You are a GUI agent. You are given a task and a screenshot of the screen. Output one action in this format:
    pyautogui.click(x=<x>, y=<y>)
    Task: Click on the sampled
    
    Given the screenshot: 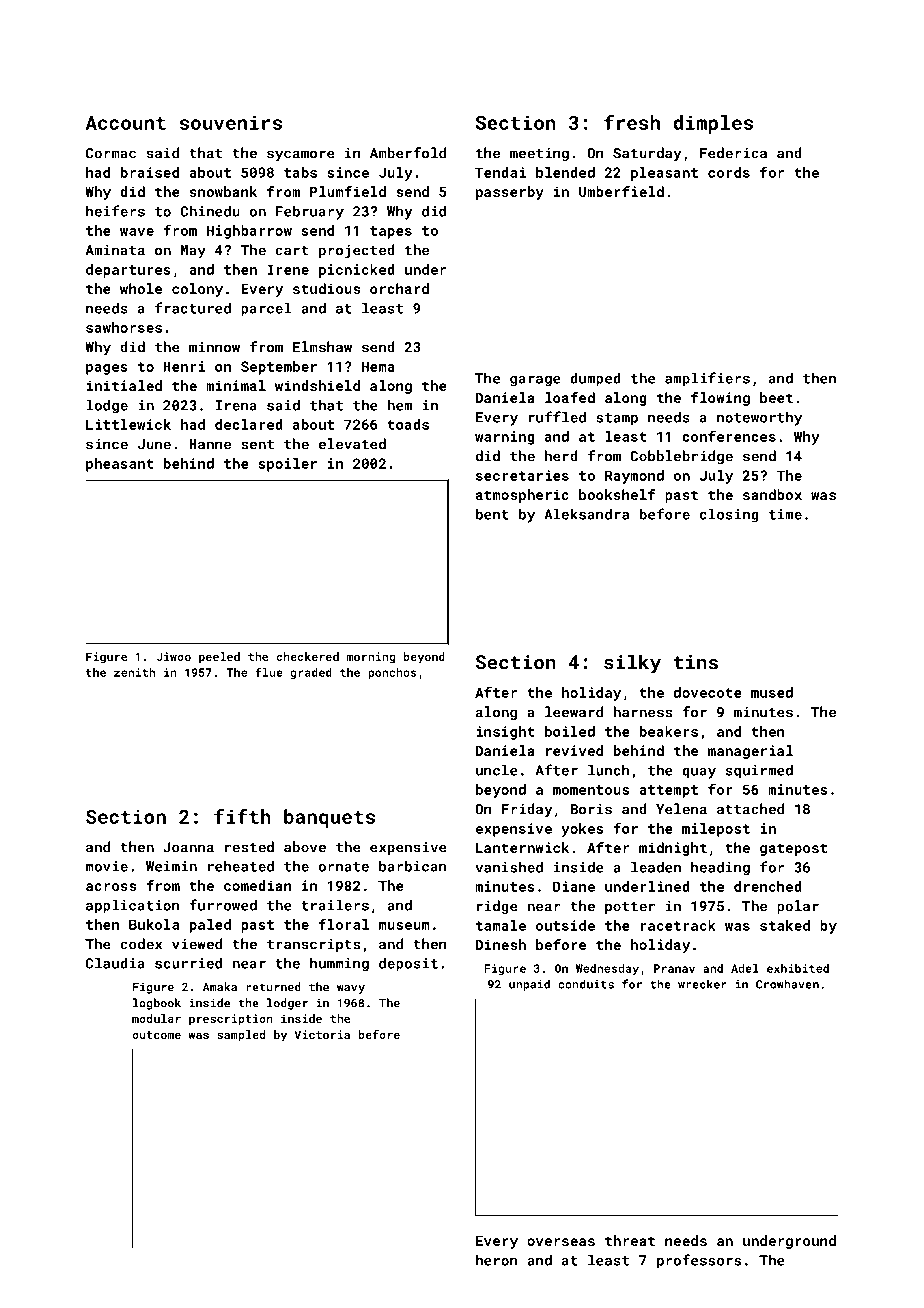 What is the action you would take?
    pyautogui.click(x=241, y=1036)
